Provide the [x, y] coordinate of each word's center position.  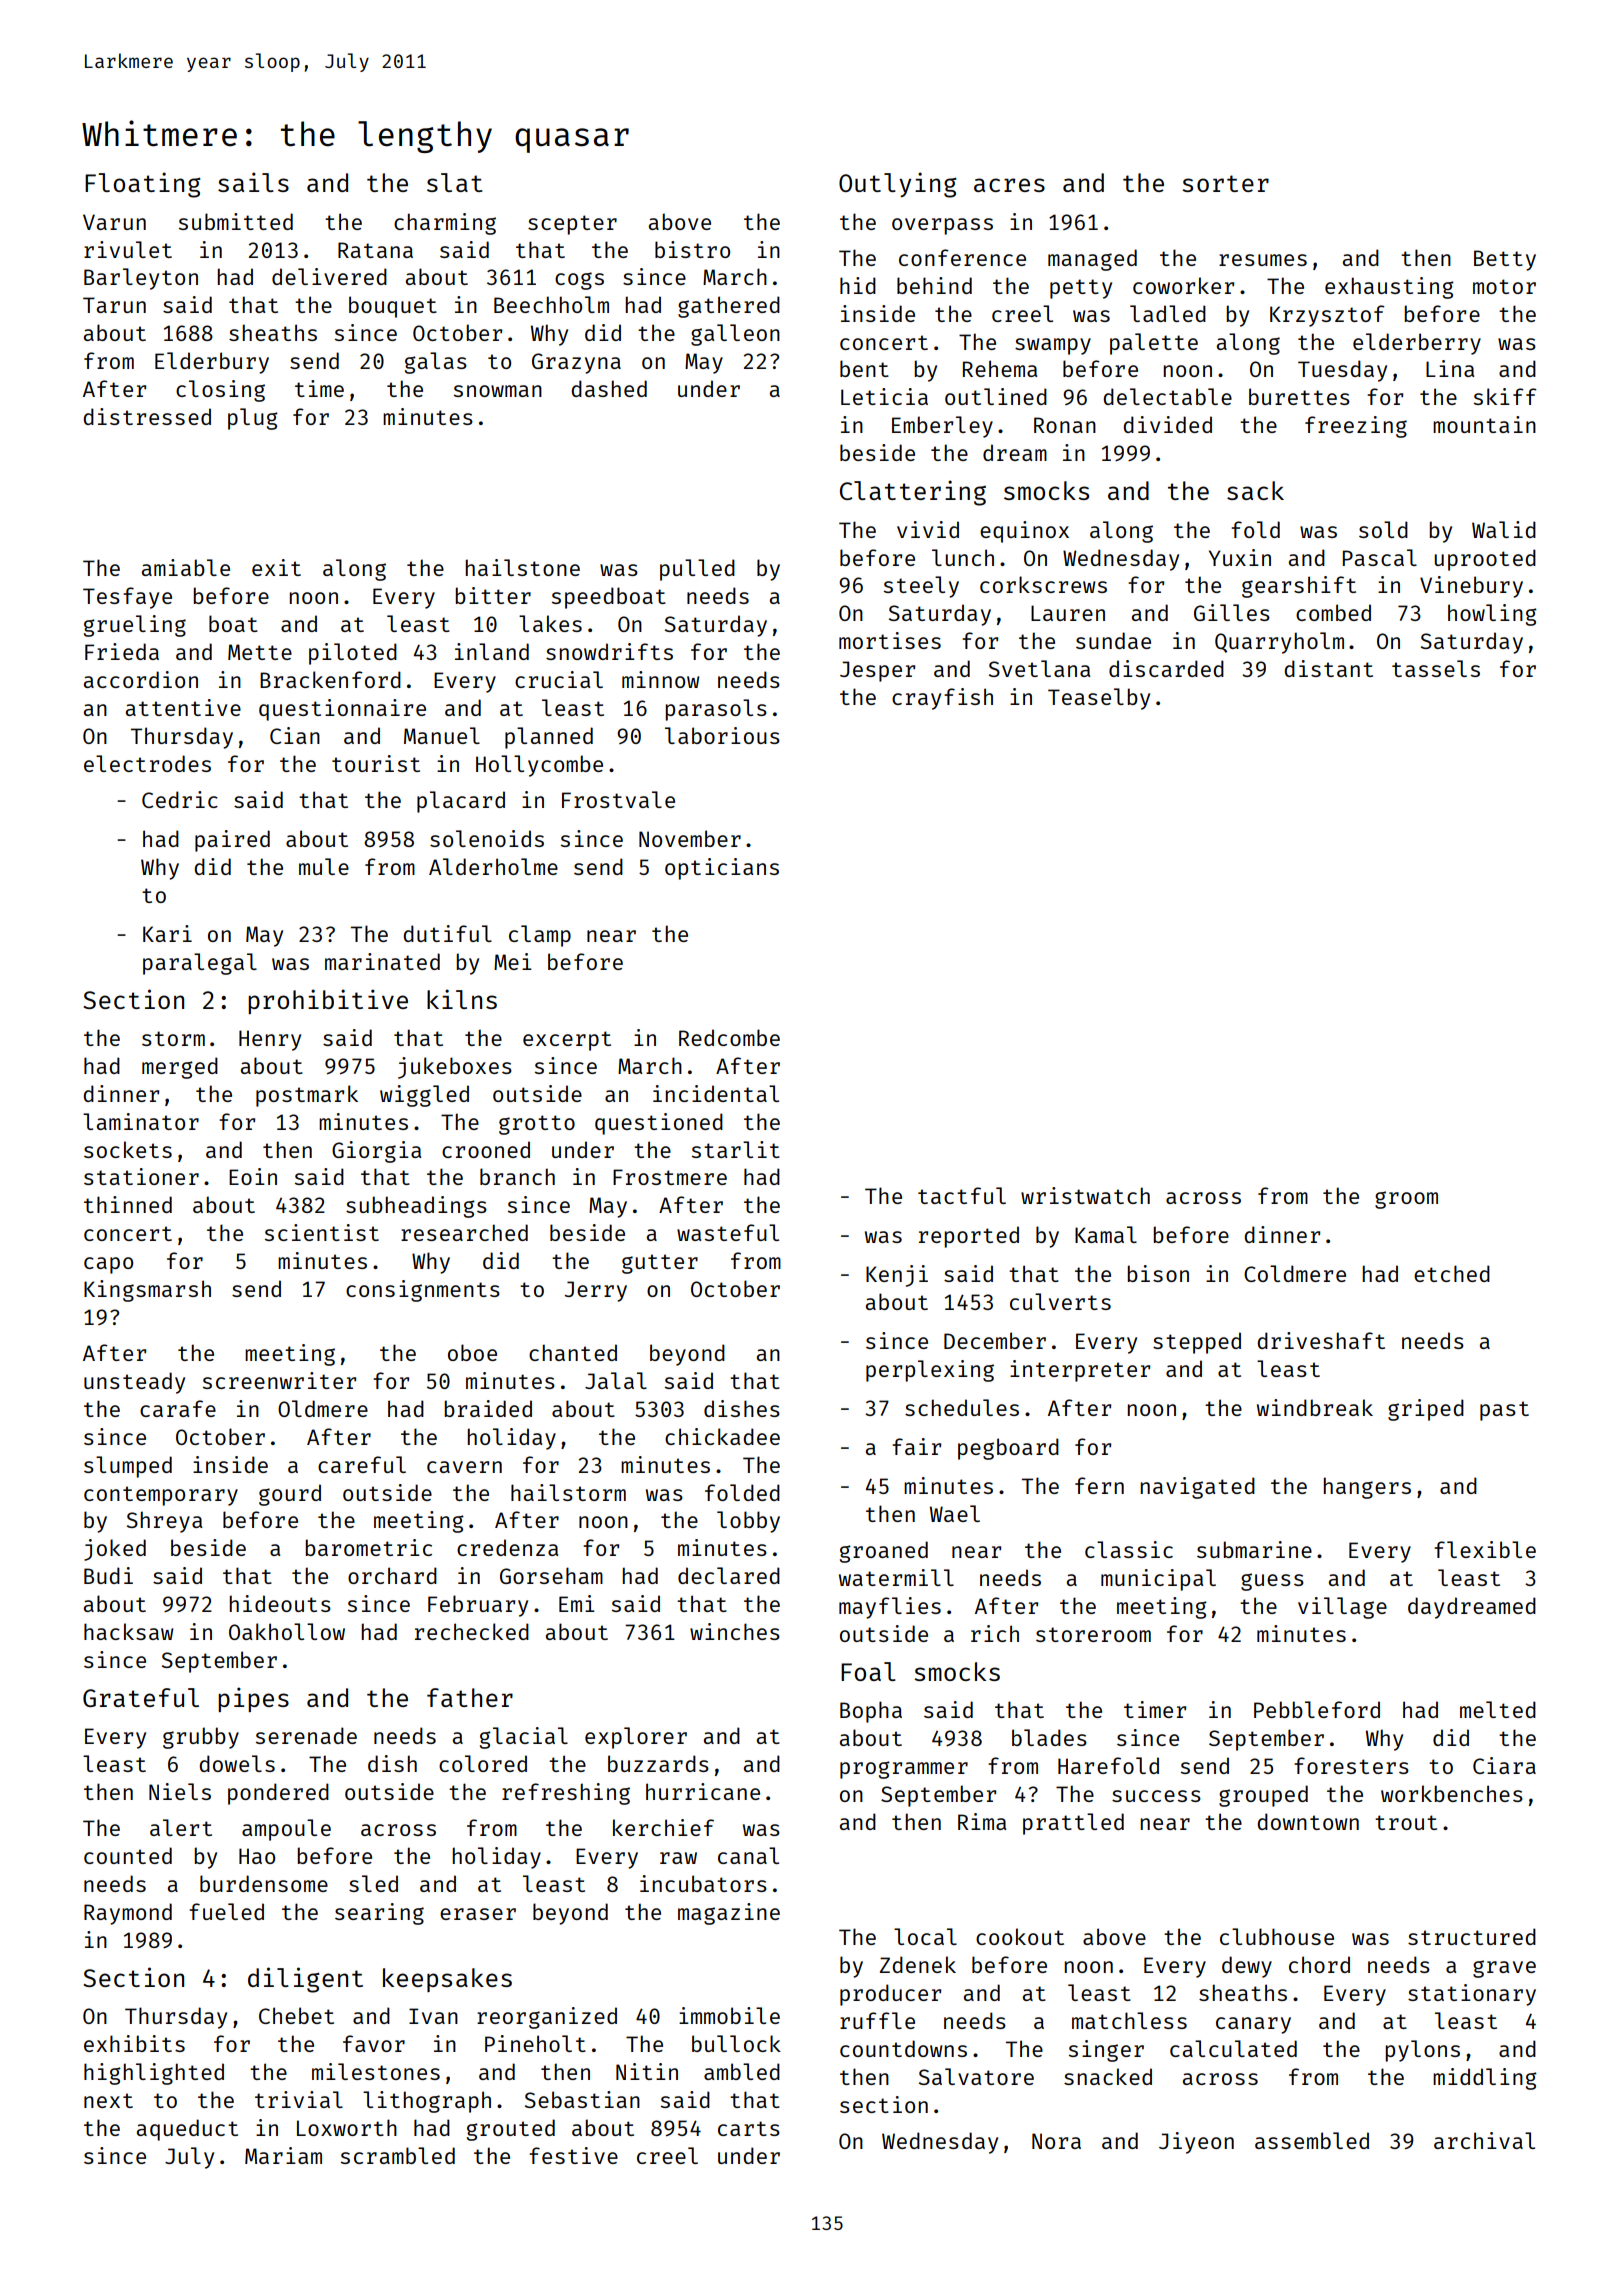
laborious [722, 735]
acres [1009, 185]
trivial [299, 2099]
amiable [186, 567]
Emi [577, 1603]
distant [1328, 668]
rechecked [472, 1631]
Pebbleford [1317, 1709]
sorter [1225, 183]
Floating [143, 185]
